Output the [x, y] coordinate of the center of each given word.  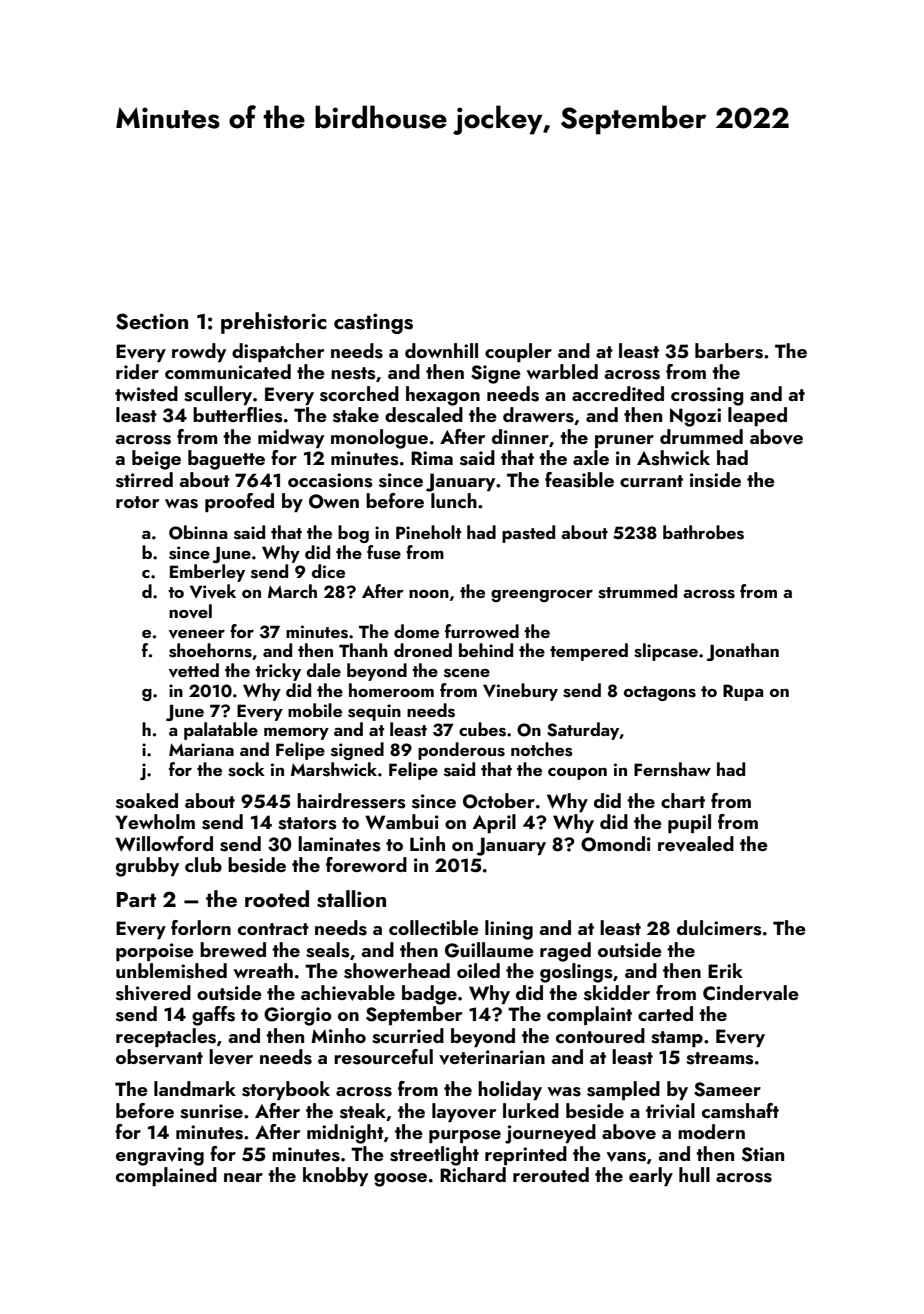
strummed [637, 591]
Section [152, 321]
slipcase [666, 652]
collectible [434, 927]
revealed [696, 844]
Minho [338, 1035]
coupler [518, 352]
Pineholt [428, 532]
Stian [763, 1154]
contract [273, 929]
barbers [729, 351]
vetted [194, 670]
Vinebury [520, 692]
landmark [195, 1088]
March [292, 591]
